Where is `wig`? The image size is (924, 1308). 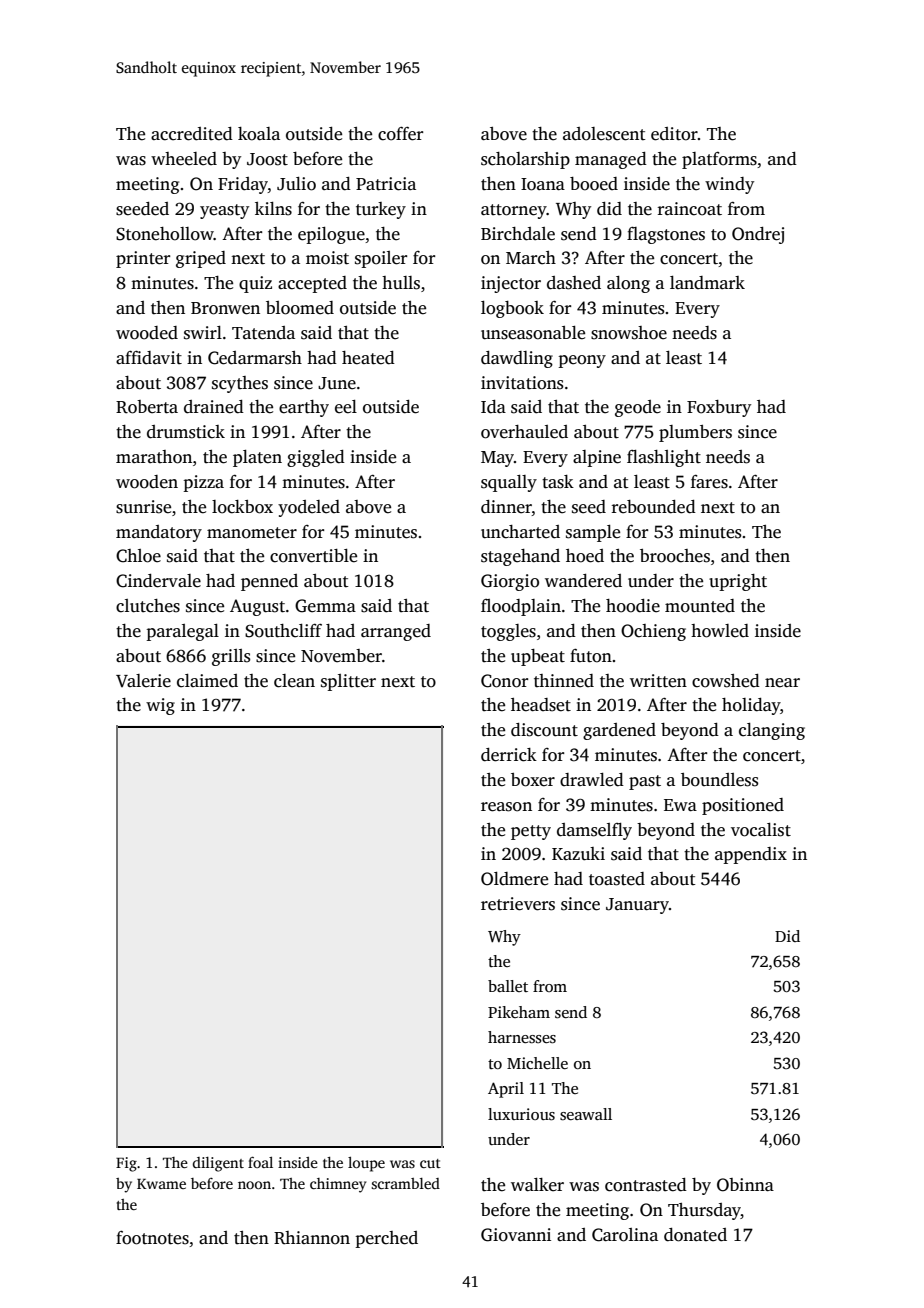 wig is located at coordinates (160, 706).
